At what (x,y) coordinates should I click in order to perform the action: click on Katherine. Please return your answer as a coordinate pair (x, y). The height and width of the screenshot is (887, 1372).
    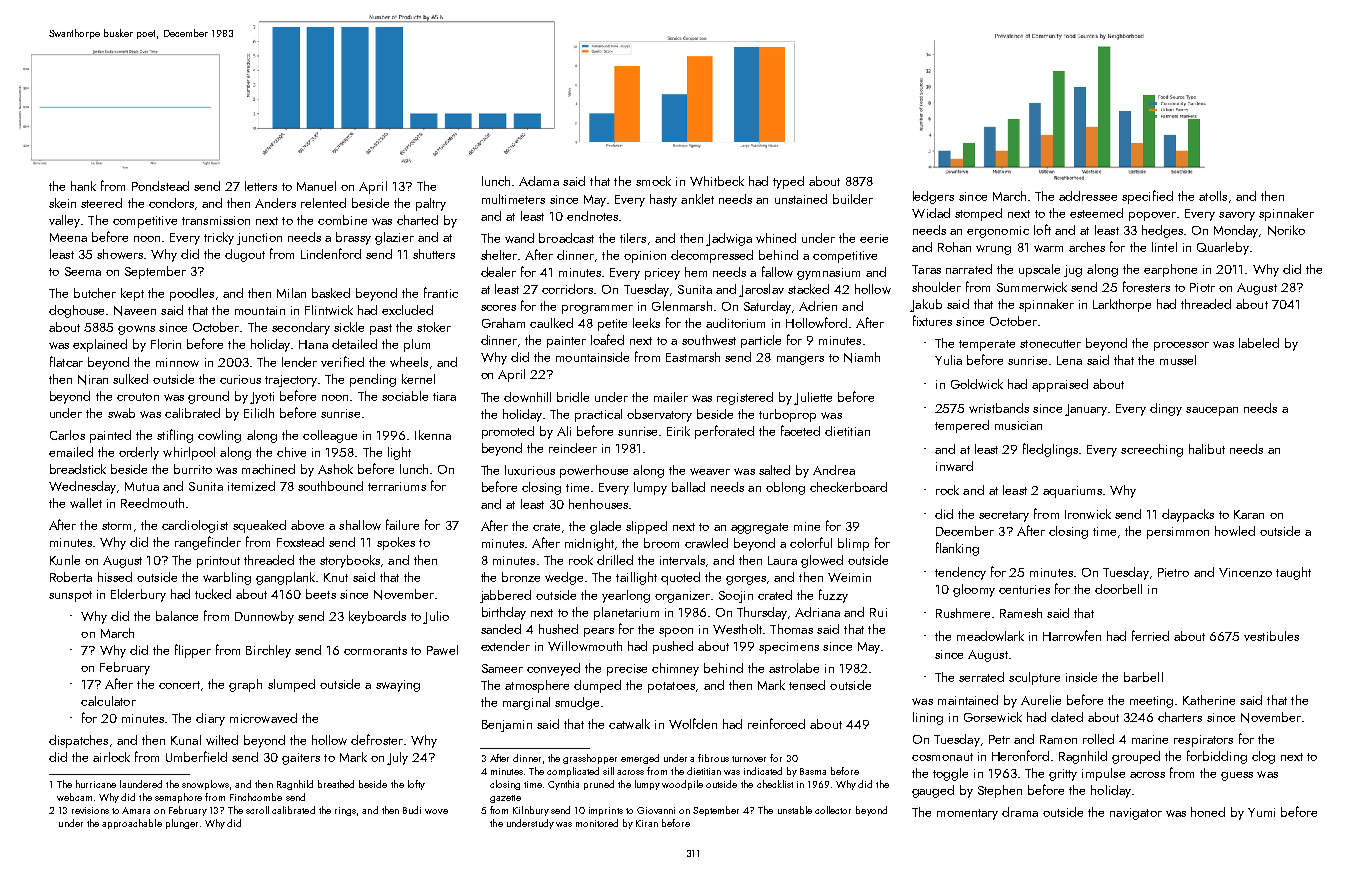
    Looking at the image, I should click on (1209, 700).
